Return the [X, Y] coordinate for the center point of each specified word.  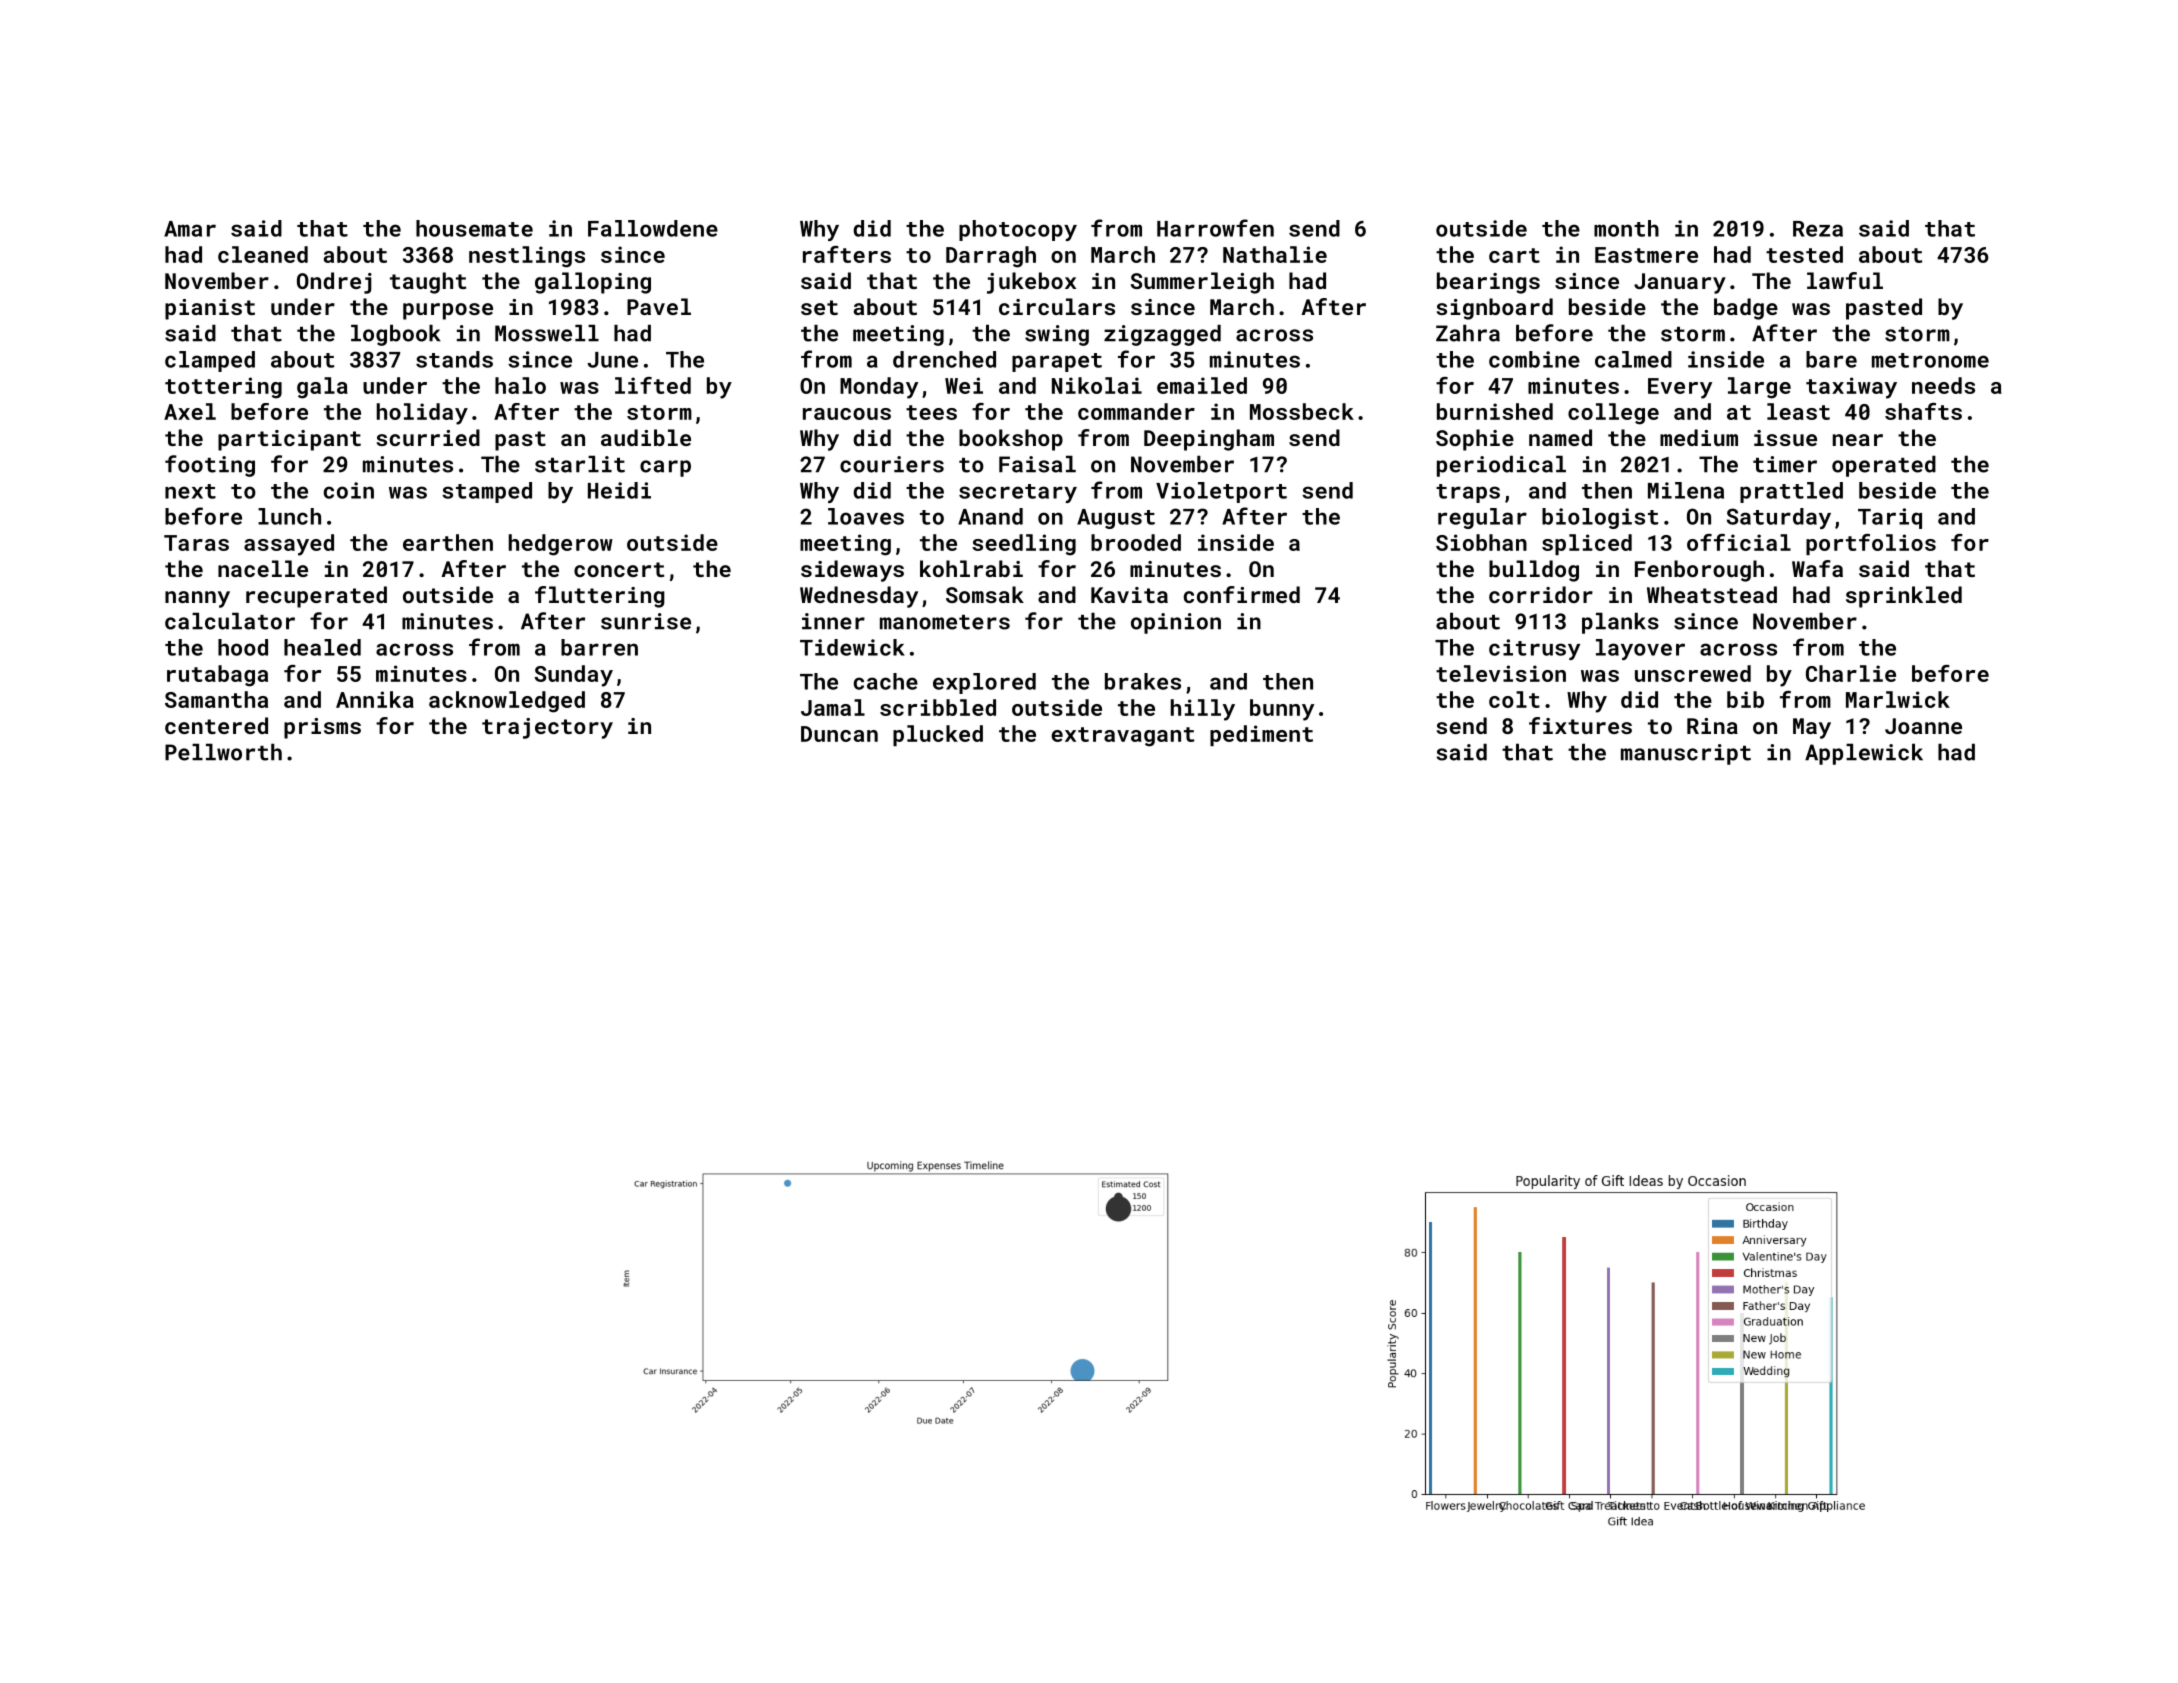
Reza [1818, 229]
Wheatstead [1712, 594]
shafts [1923, 411]
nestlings [527, 257]
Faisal [1037, 464]
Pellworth [223, 752]
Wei [964, 385]
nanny [197, 599]
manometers [945, 622]
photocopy [1018, 230]
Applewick [1864, 754]
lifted [653, 385]
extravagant [1122, 737]
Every [1680, 388]
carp [665, 468]
